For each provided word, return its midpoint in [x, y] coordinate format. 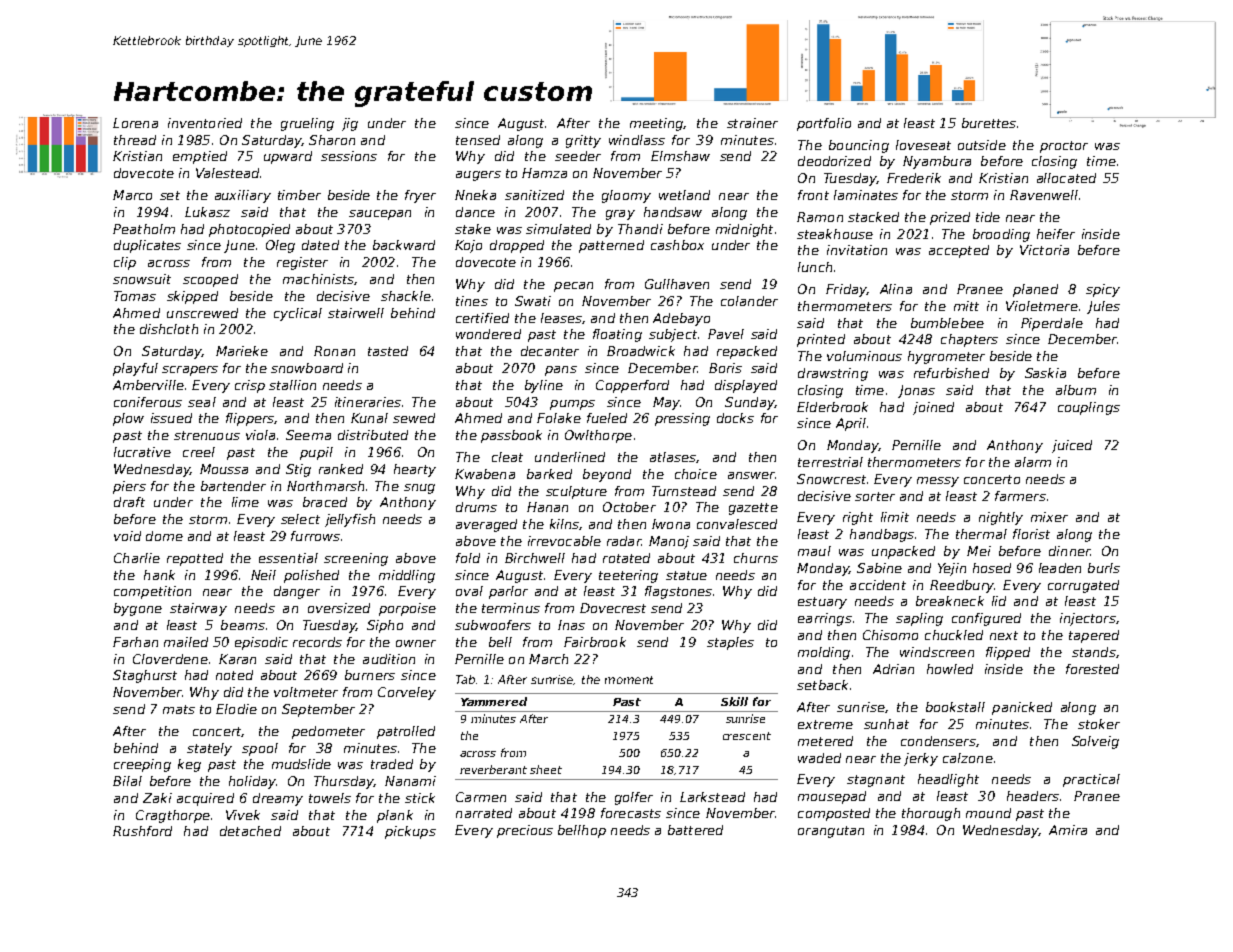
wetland [684, 195]
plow [128, 419]
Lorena [135, 123]
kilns [564, 524]
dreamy [278, 799]
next [1004, 635]
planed [1035, 290]
